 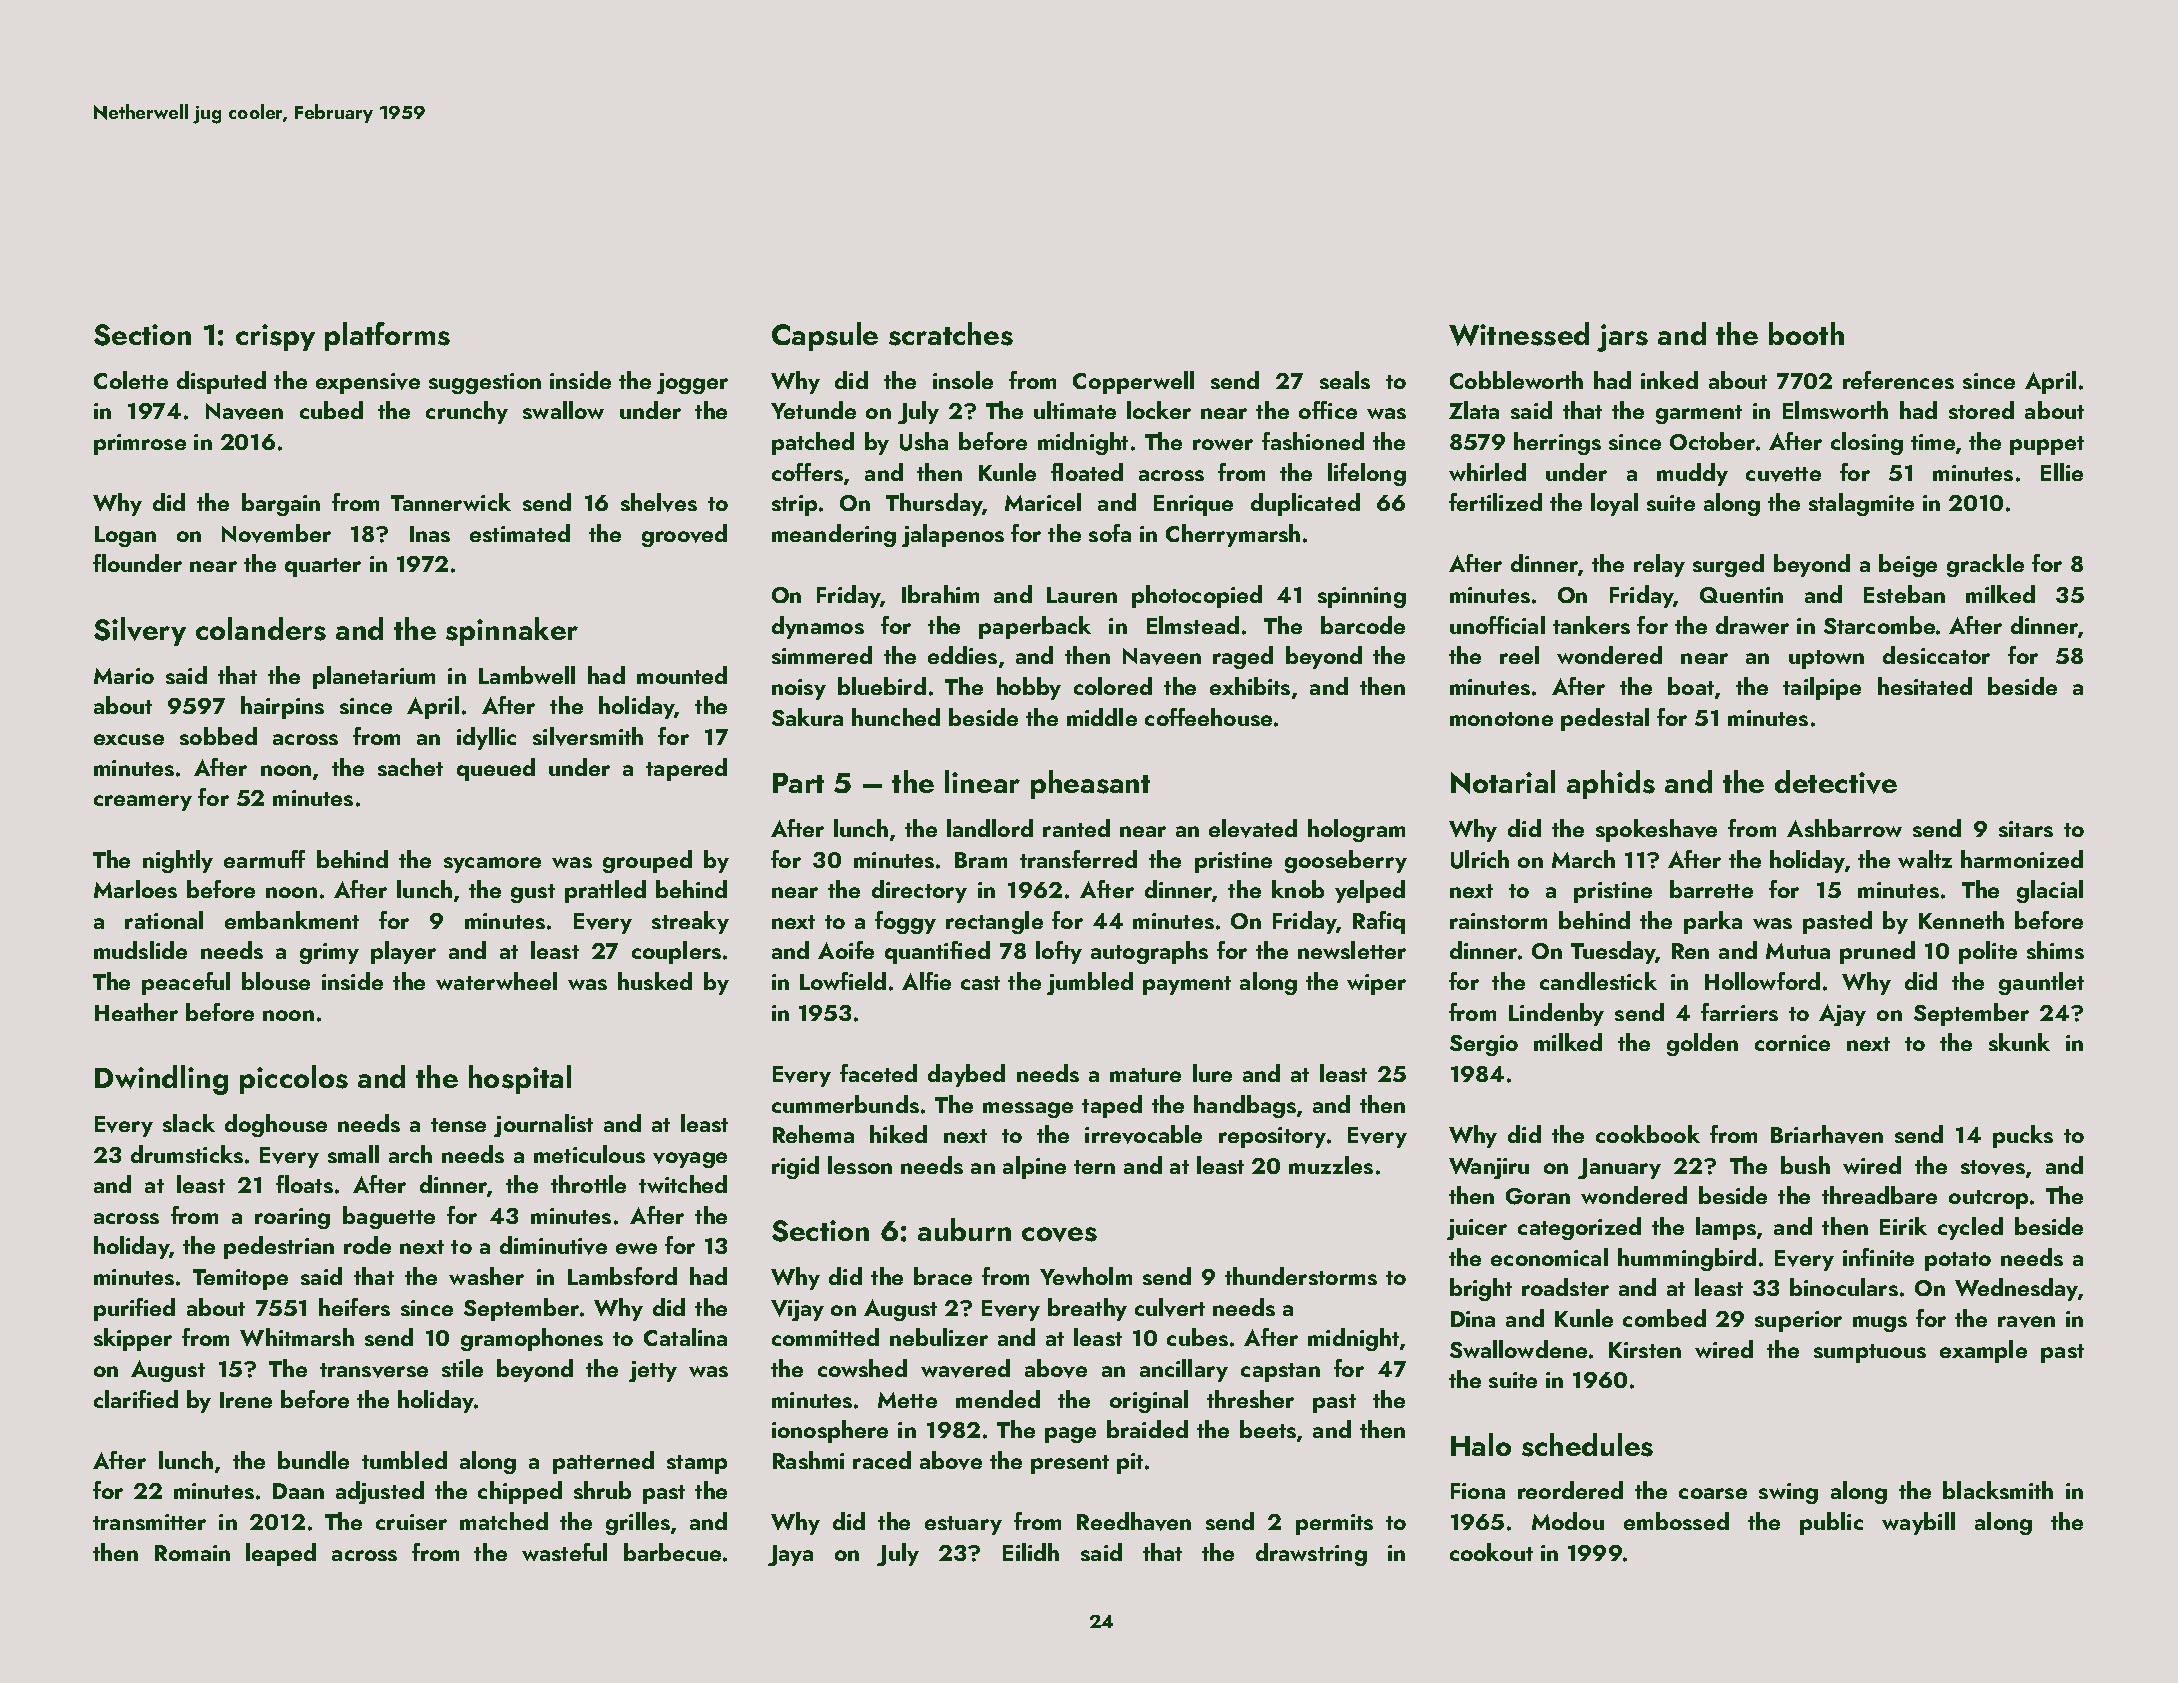 What do you see at coordinates (387, 336) in the screenshot?
I see `platforms` at bounding box center [387, 336].
